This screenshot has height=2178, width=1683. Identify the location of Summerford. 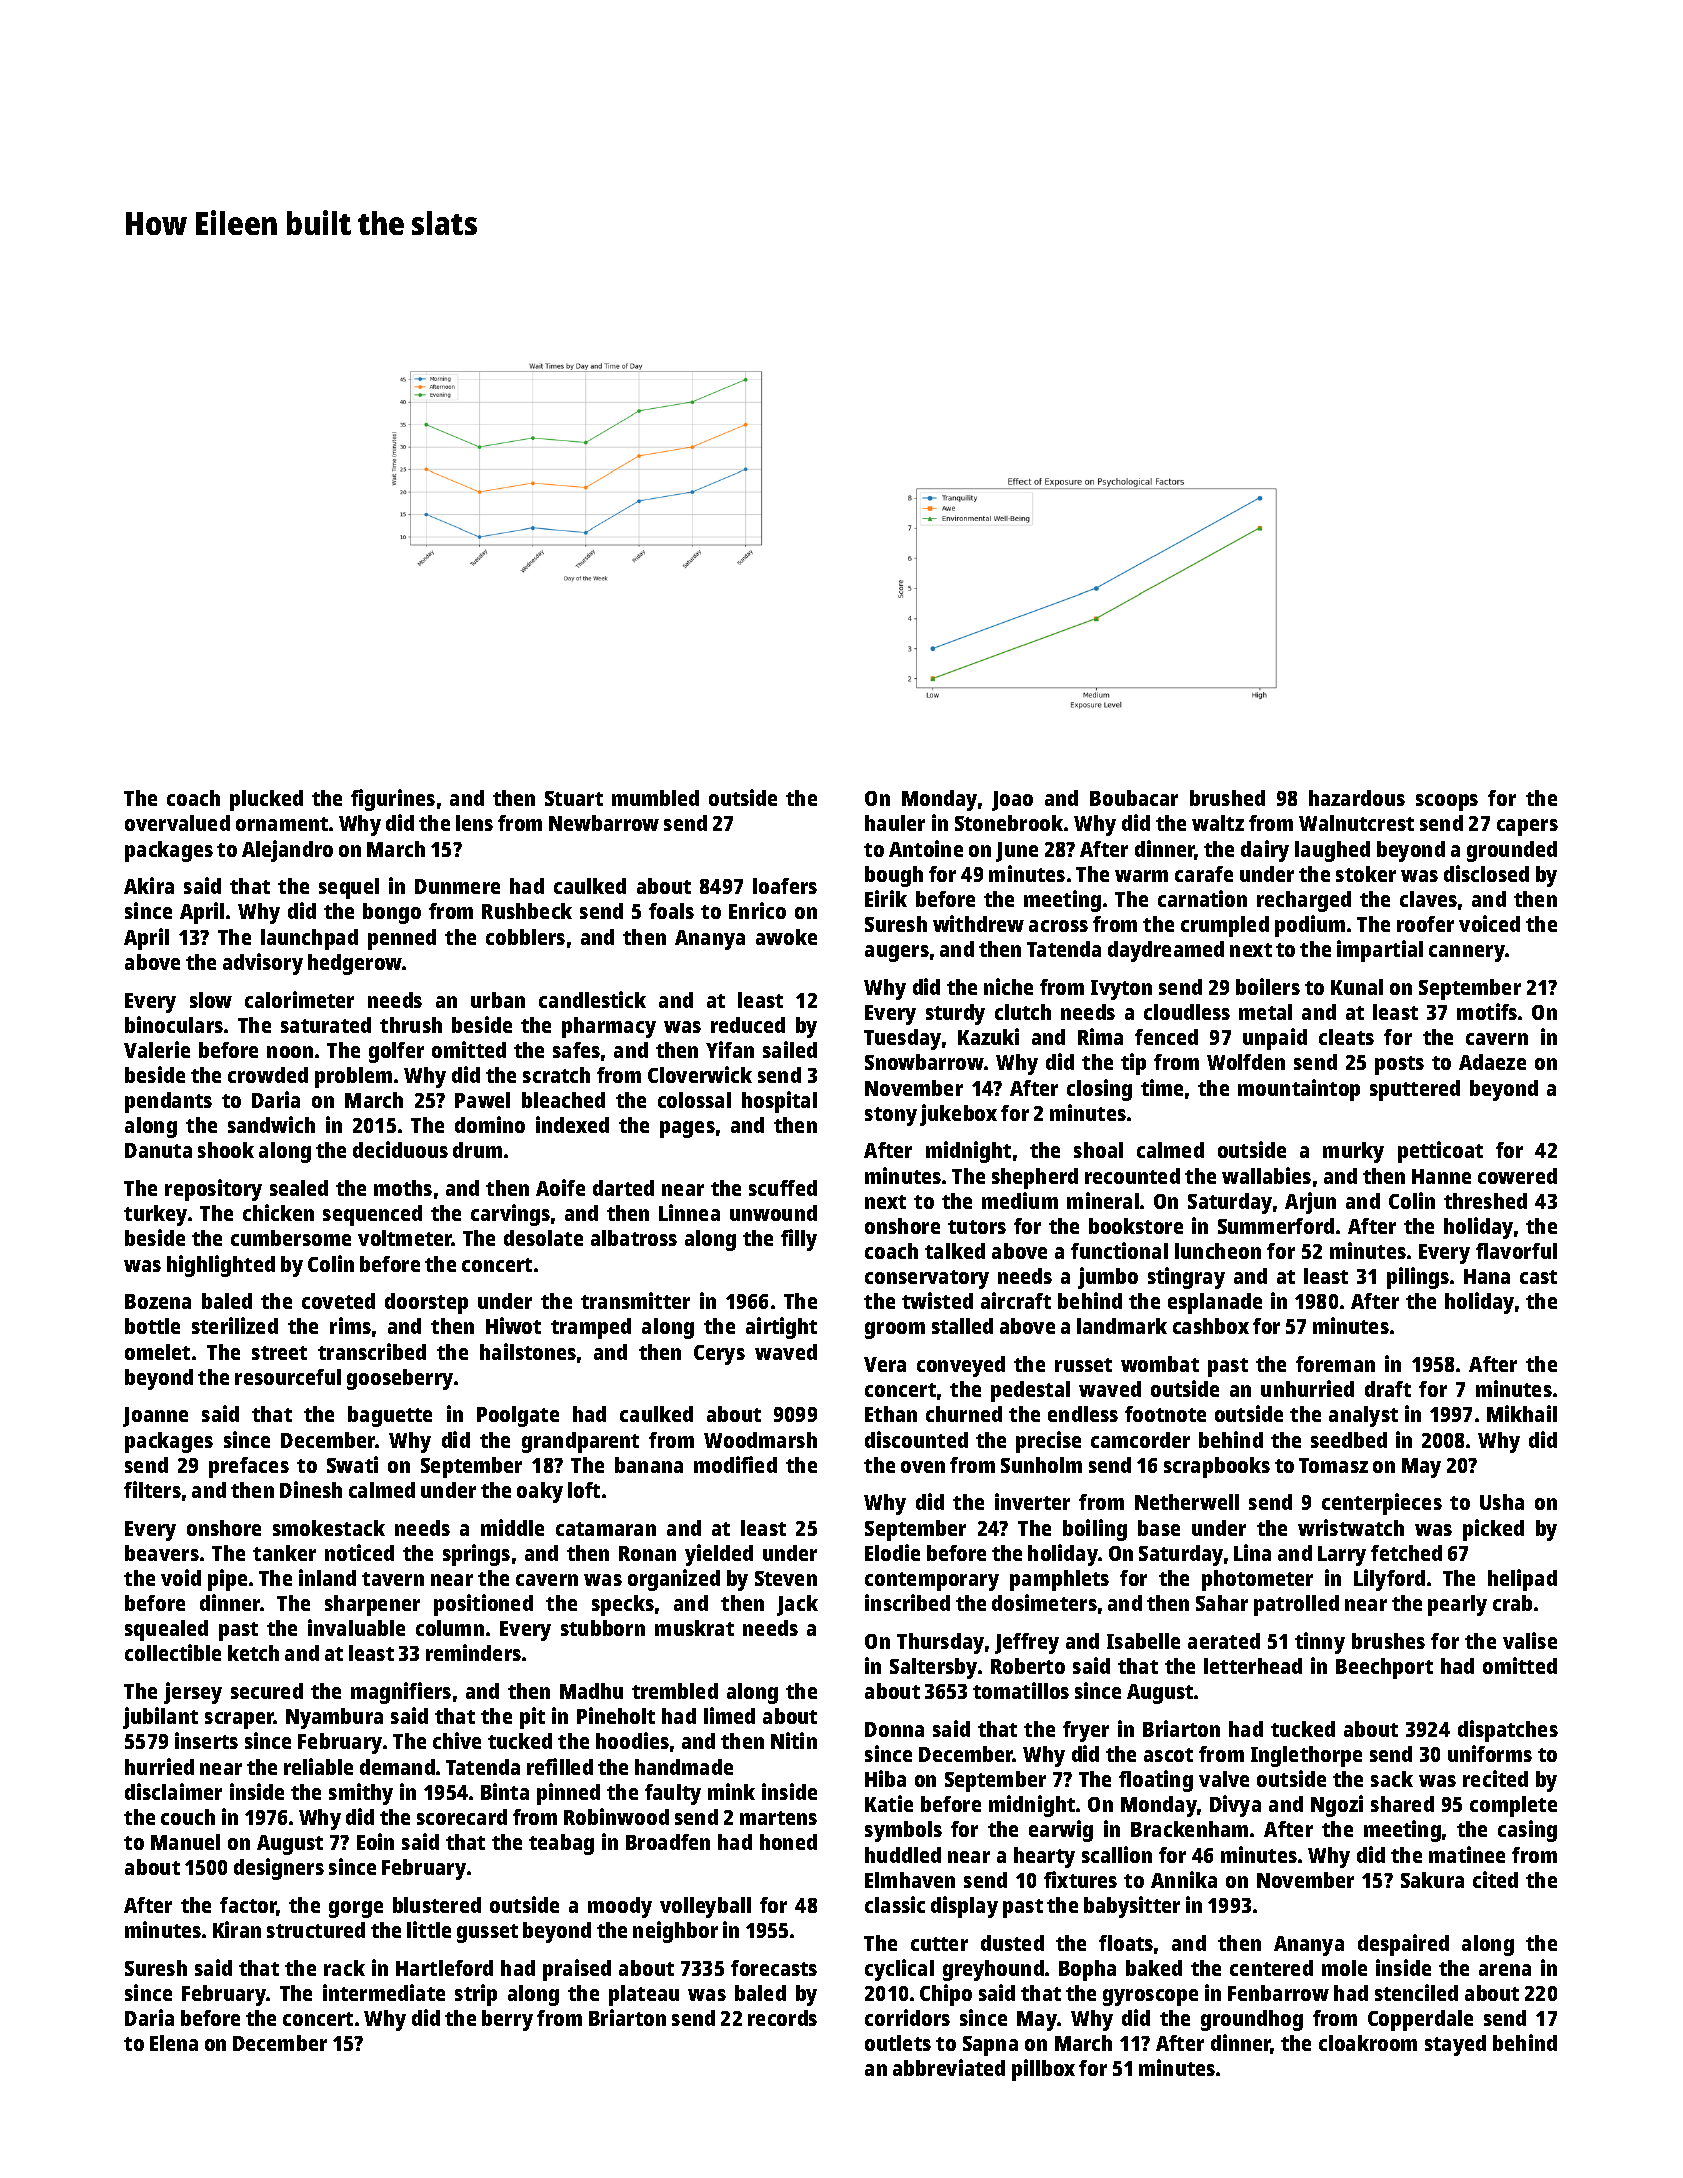
(1276, 1226).
